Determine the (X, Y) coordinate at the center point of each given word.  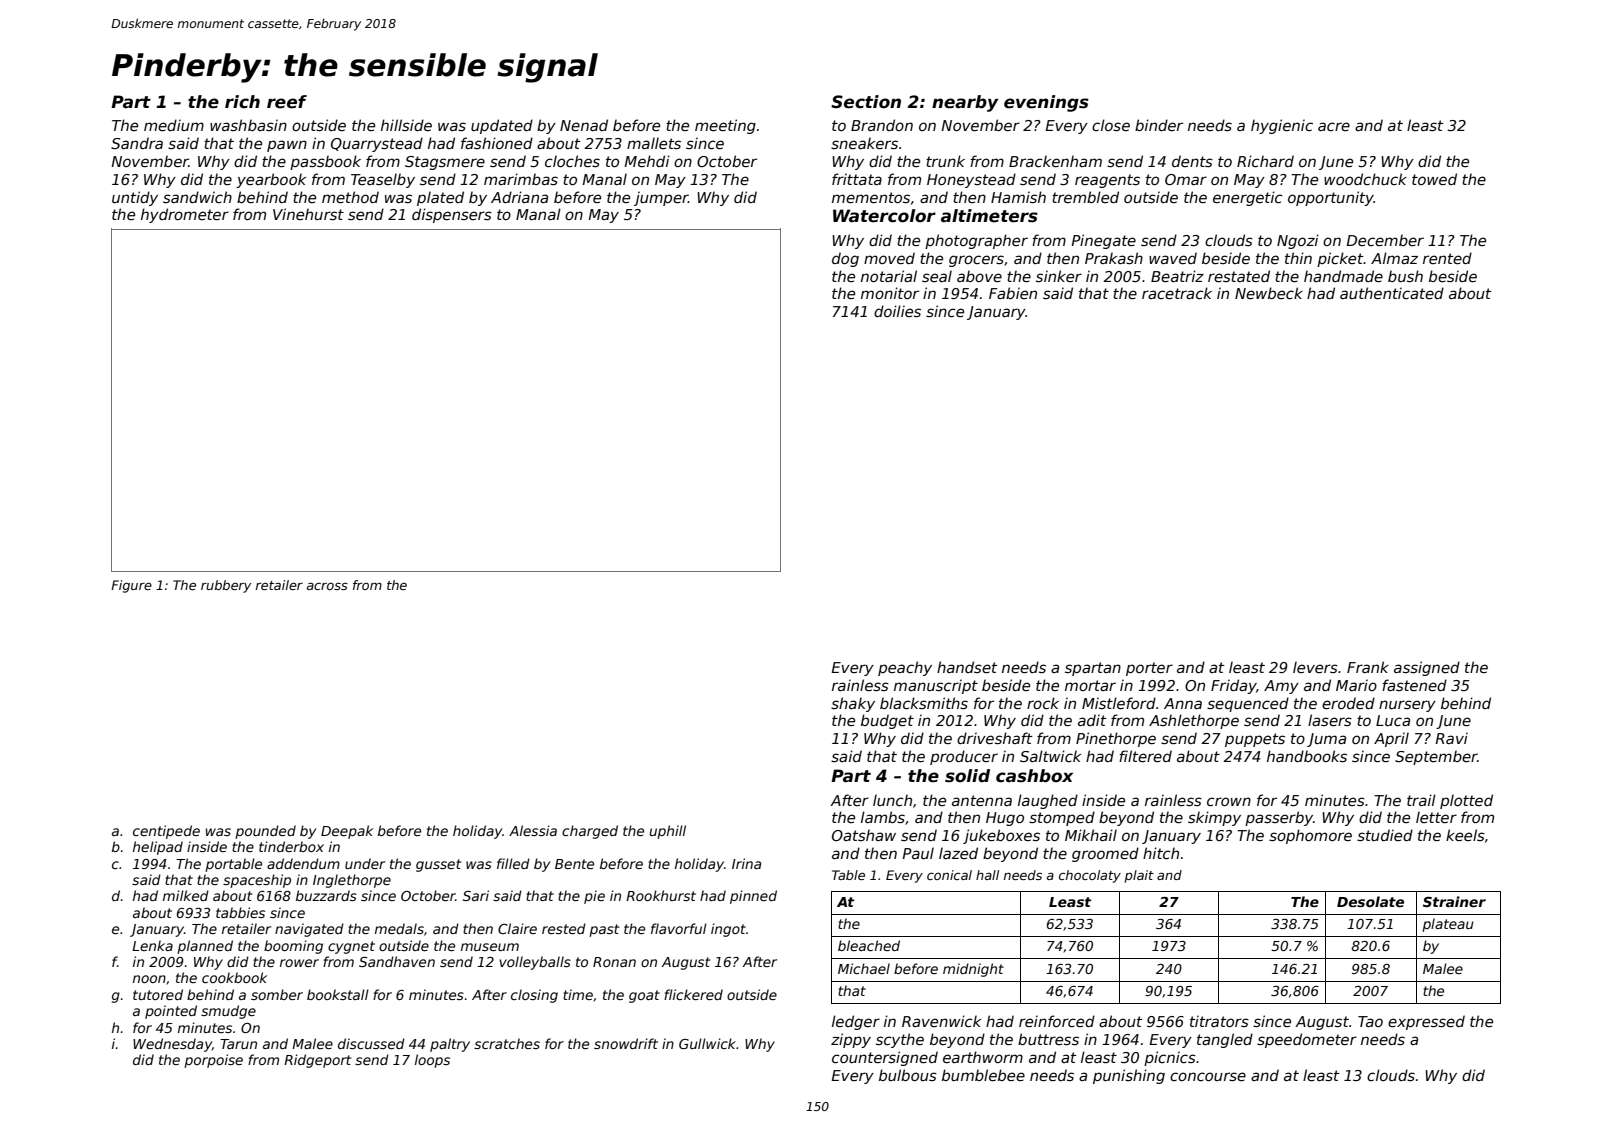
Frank (1368, 667)
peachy (905, 668)
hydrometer (185, 215)
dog (845, 259)
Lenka (152, 945)
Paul (918, 853)
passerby (1279, 818)
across (327, 586)
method (350, 197)
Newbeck (1269, 293)
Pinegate (1103, 241)
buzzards (326, 895)
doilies (897, 311)
